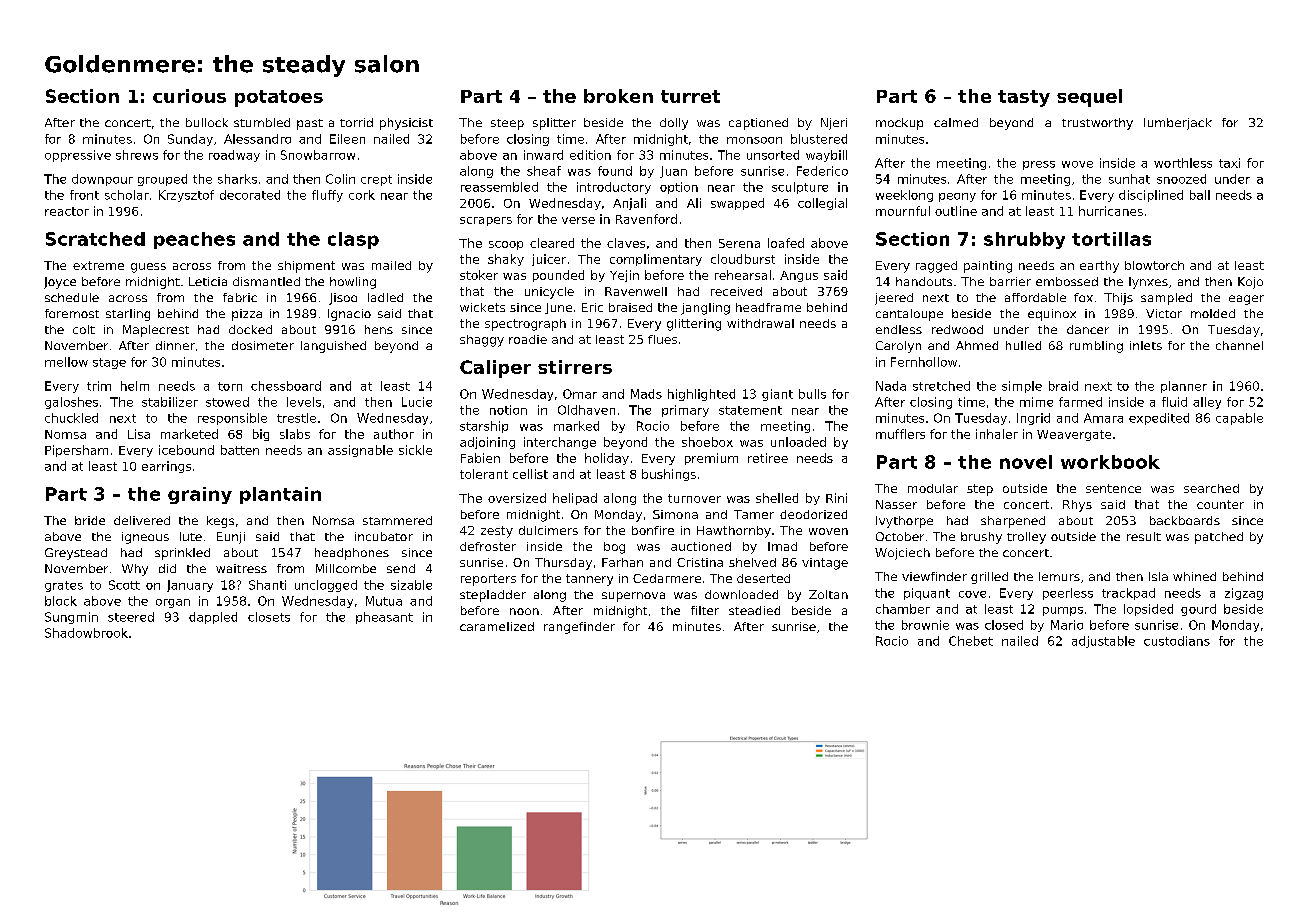 The width and height of the screenshot is (1308, 924). Describe the element at coordinates (1184, 387) in the screenshot. I see `planner` at that location.
